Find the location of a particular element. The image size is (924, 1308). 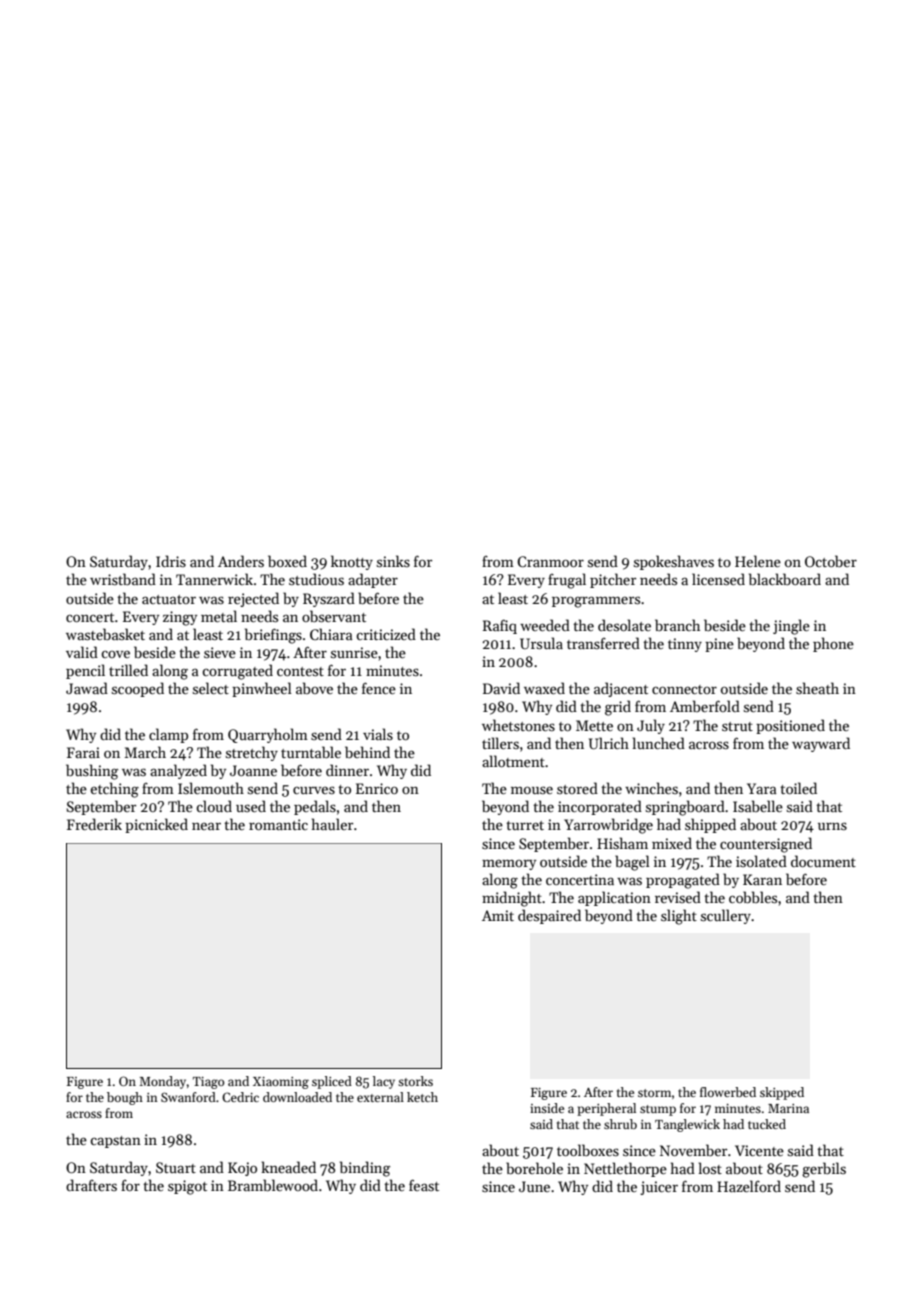

skipped is located at coordinates (782, 1093).
